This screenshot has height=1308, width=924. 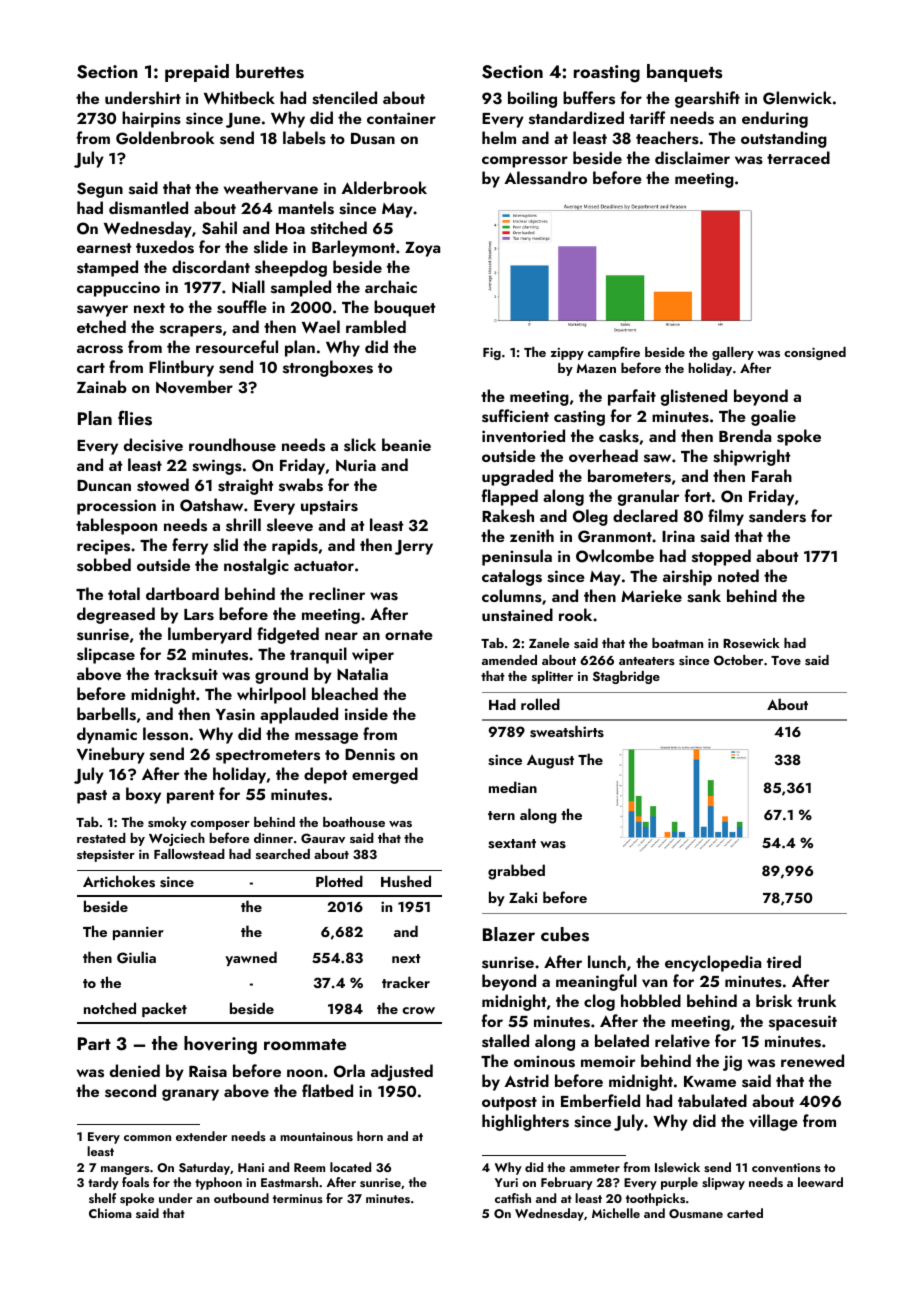 I want to click on Chioma, so click(x=110, y=1213).
